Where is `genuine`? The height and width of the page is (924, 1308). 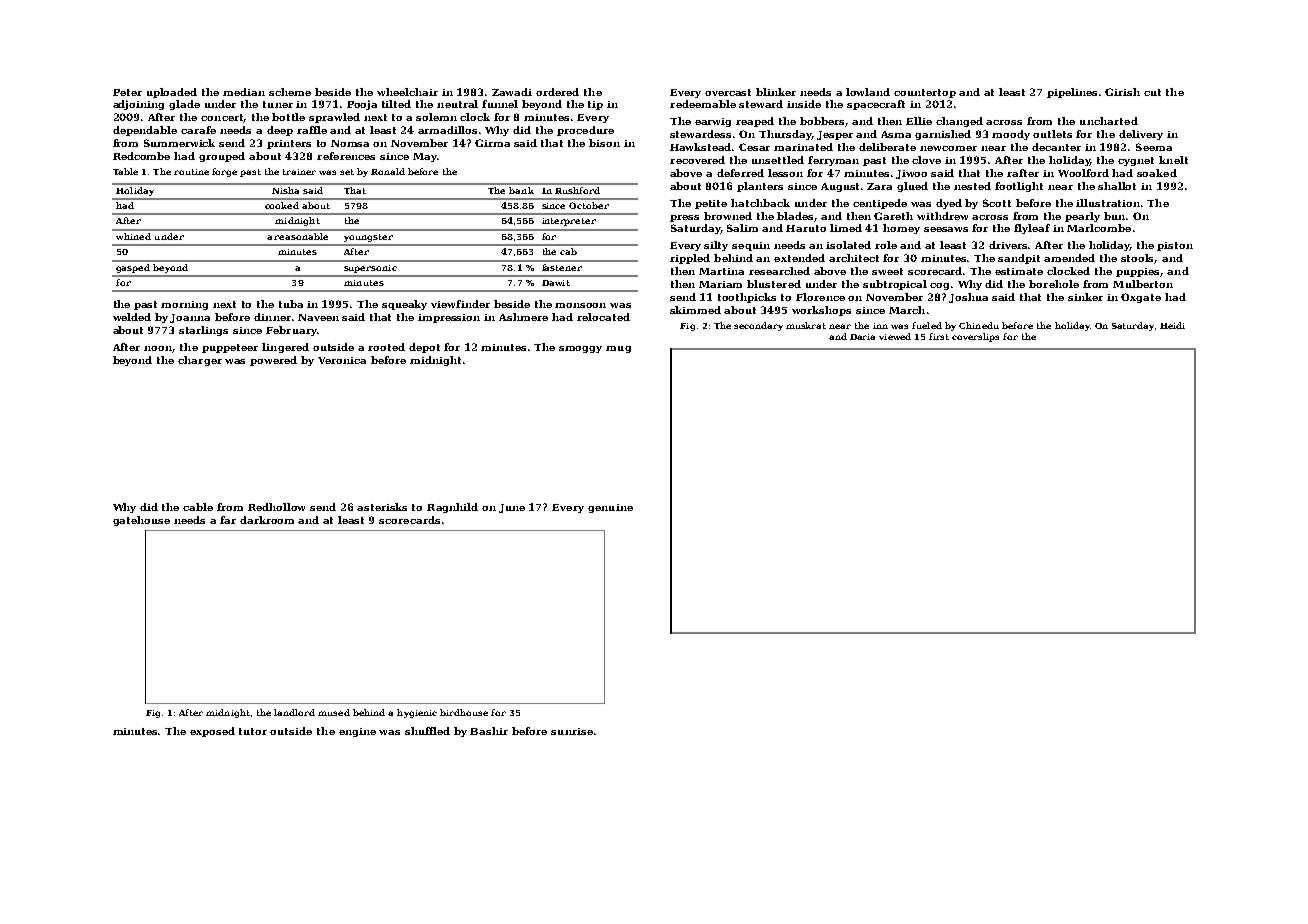
genuine is located at coordinates (610, 508).
